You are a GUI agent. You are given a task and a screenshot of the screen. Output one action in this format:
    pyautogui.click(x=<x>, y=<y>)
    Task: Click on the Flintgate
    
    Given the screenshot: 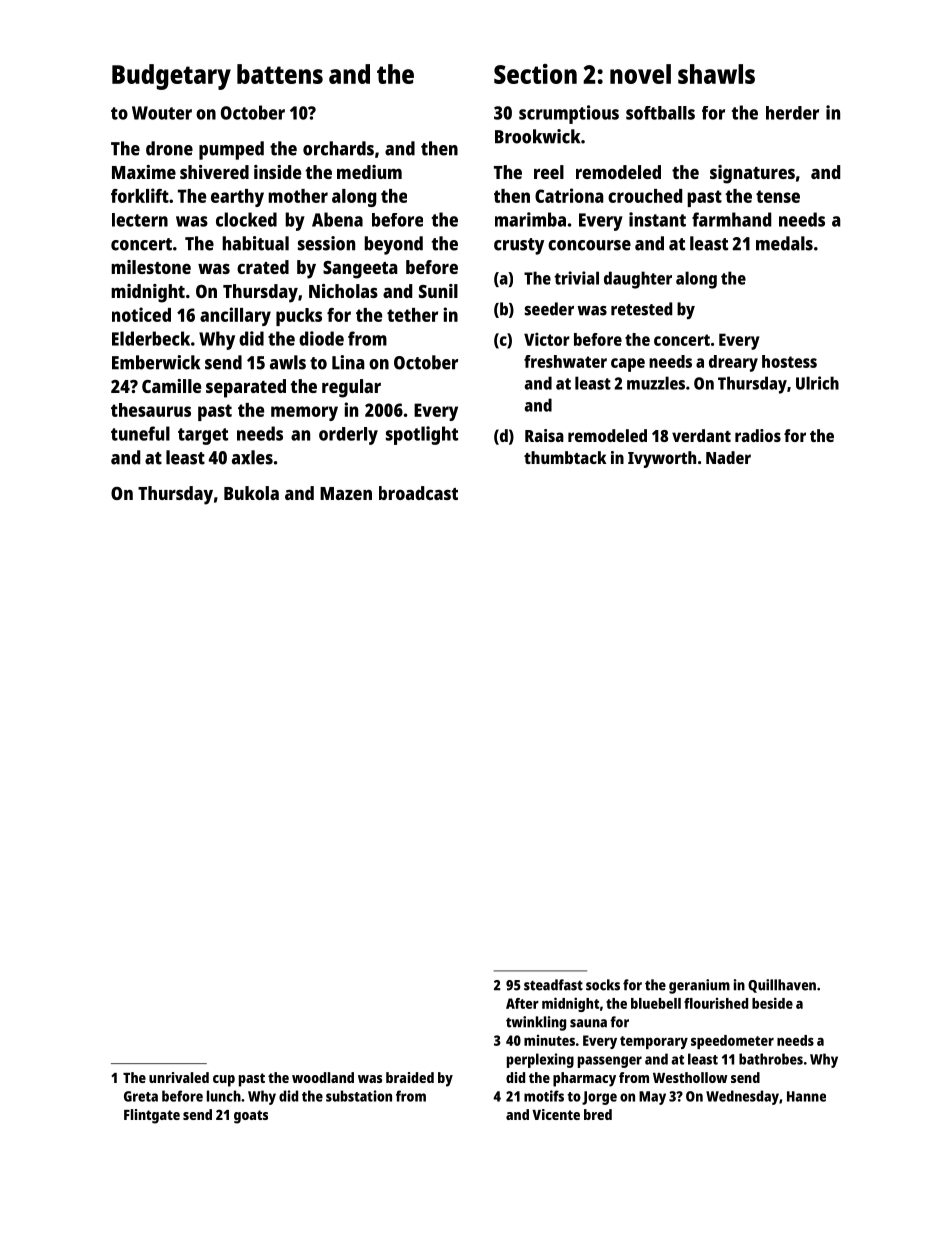 What is the action you would take?
    pyautogui.click(x=152, y=1116)
